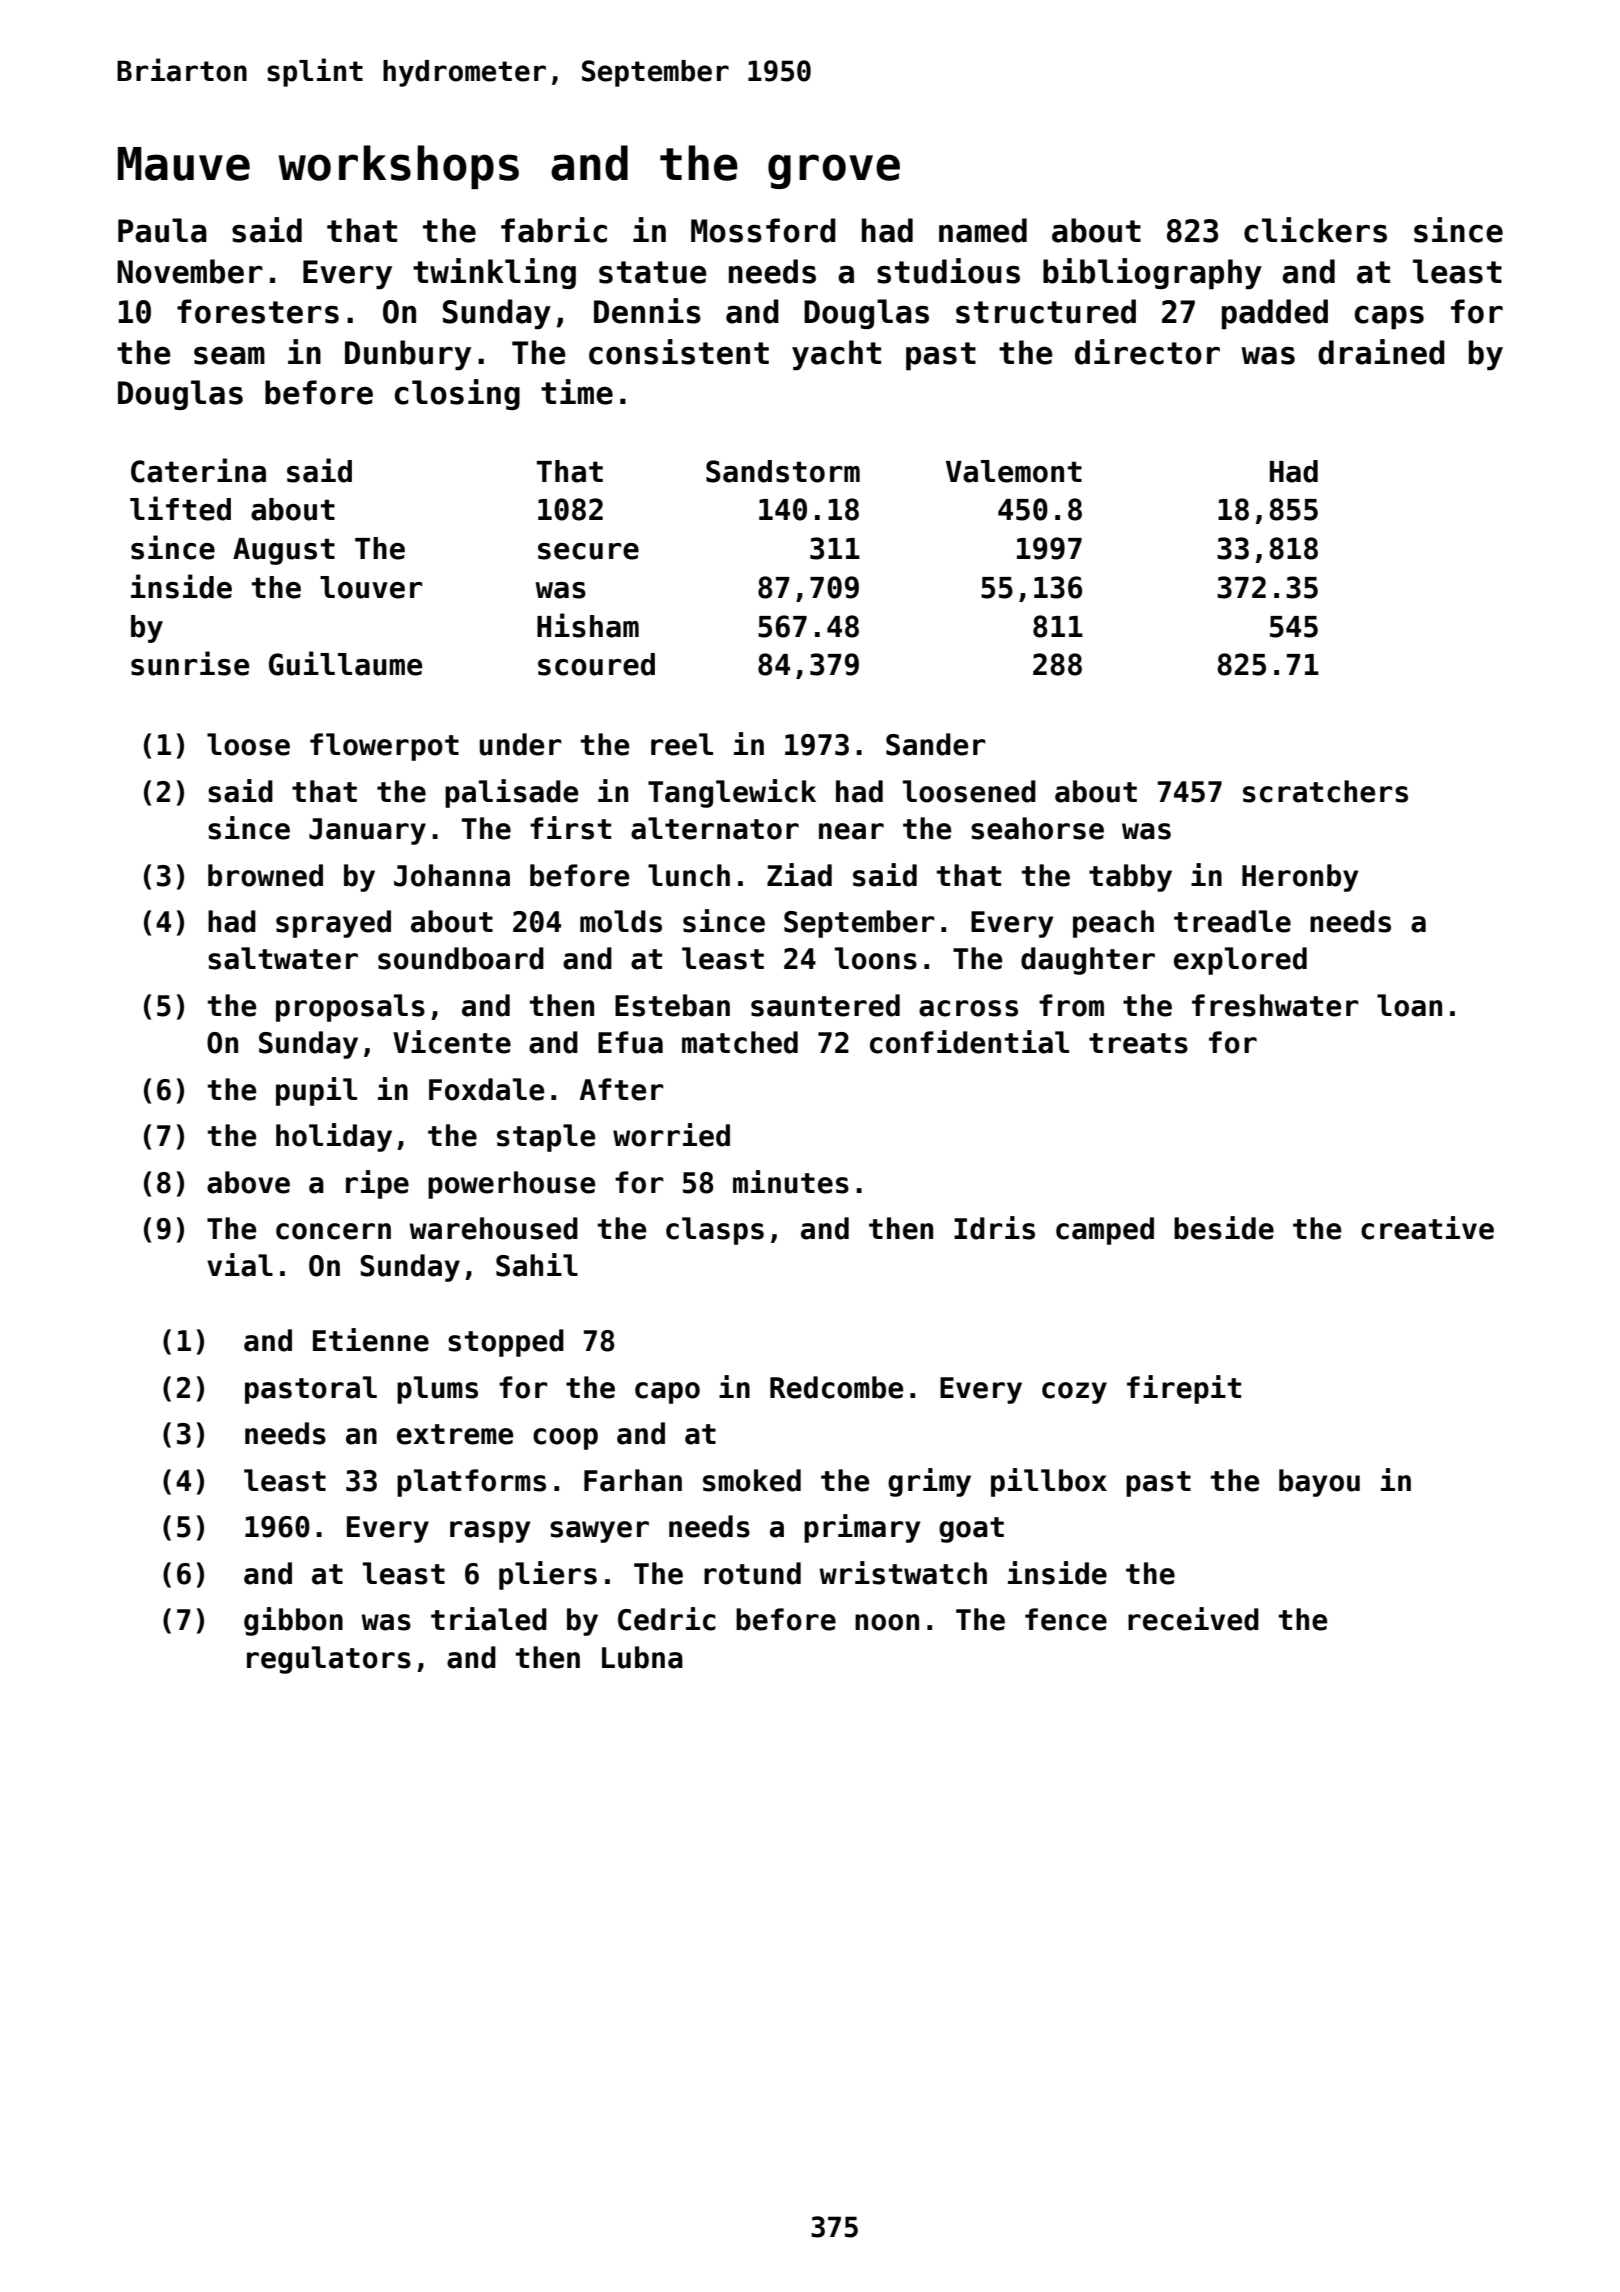 The image size is (1620, 2292). Describe the element at coordinates (1315, 230) in the screenshot. I see `clickers` at that location.
